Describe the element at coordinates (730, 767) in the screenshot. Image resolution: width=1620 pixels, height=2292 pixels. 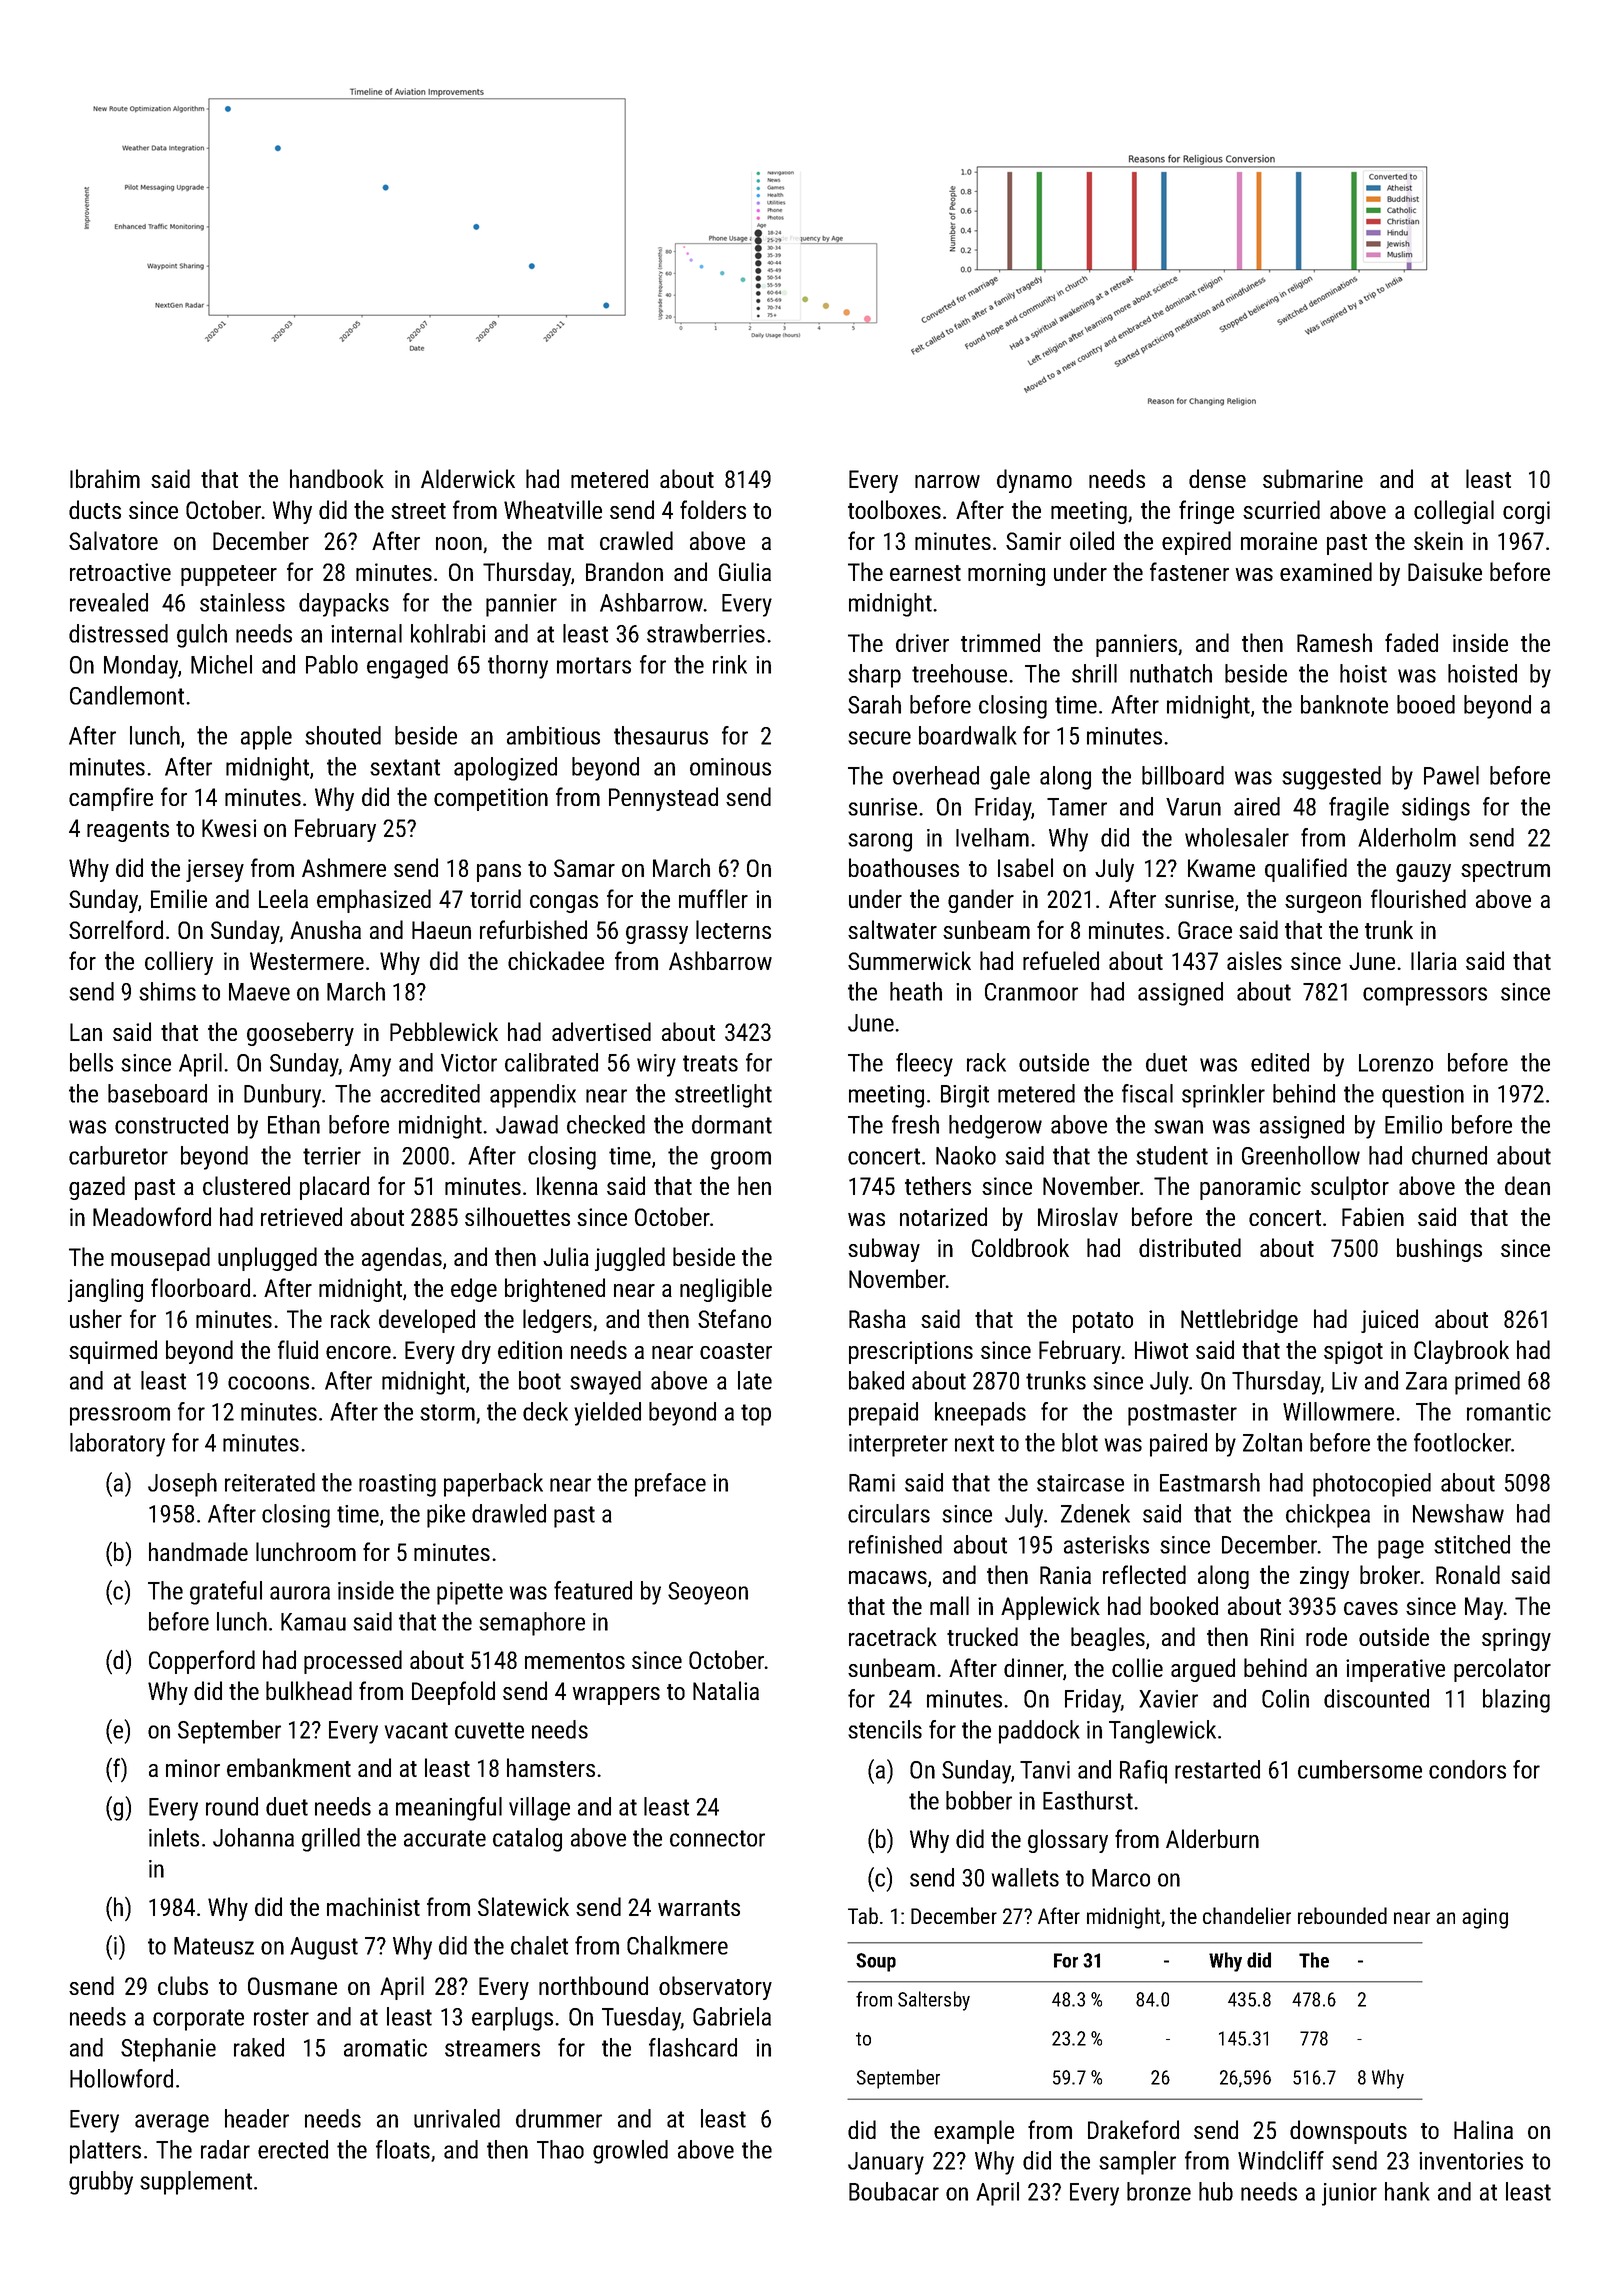
I see `ominous` at that location.
